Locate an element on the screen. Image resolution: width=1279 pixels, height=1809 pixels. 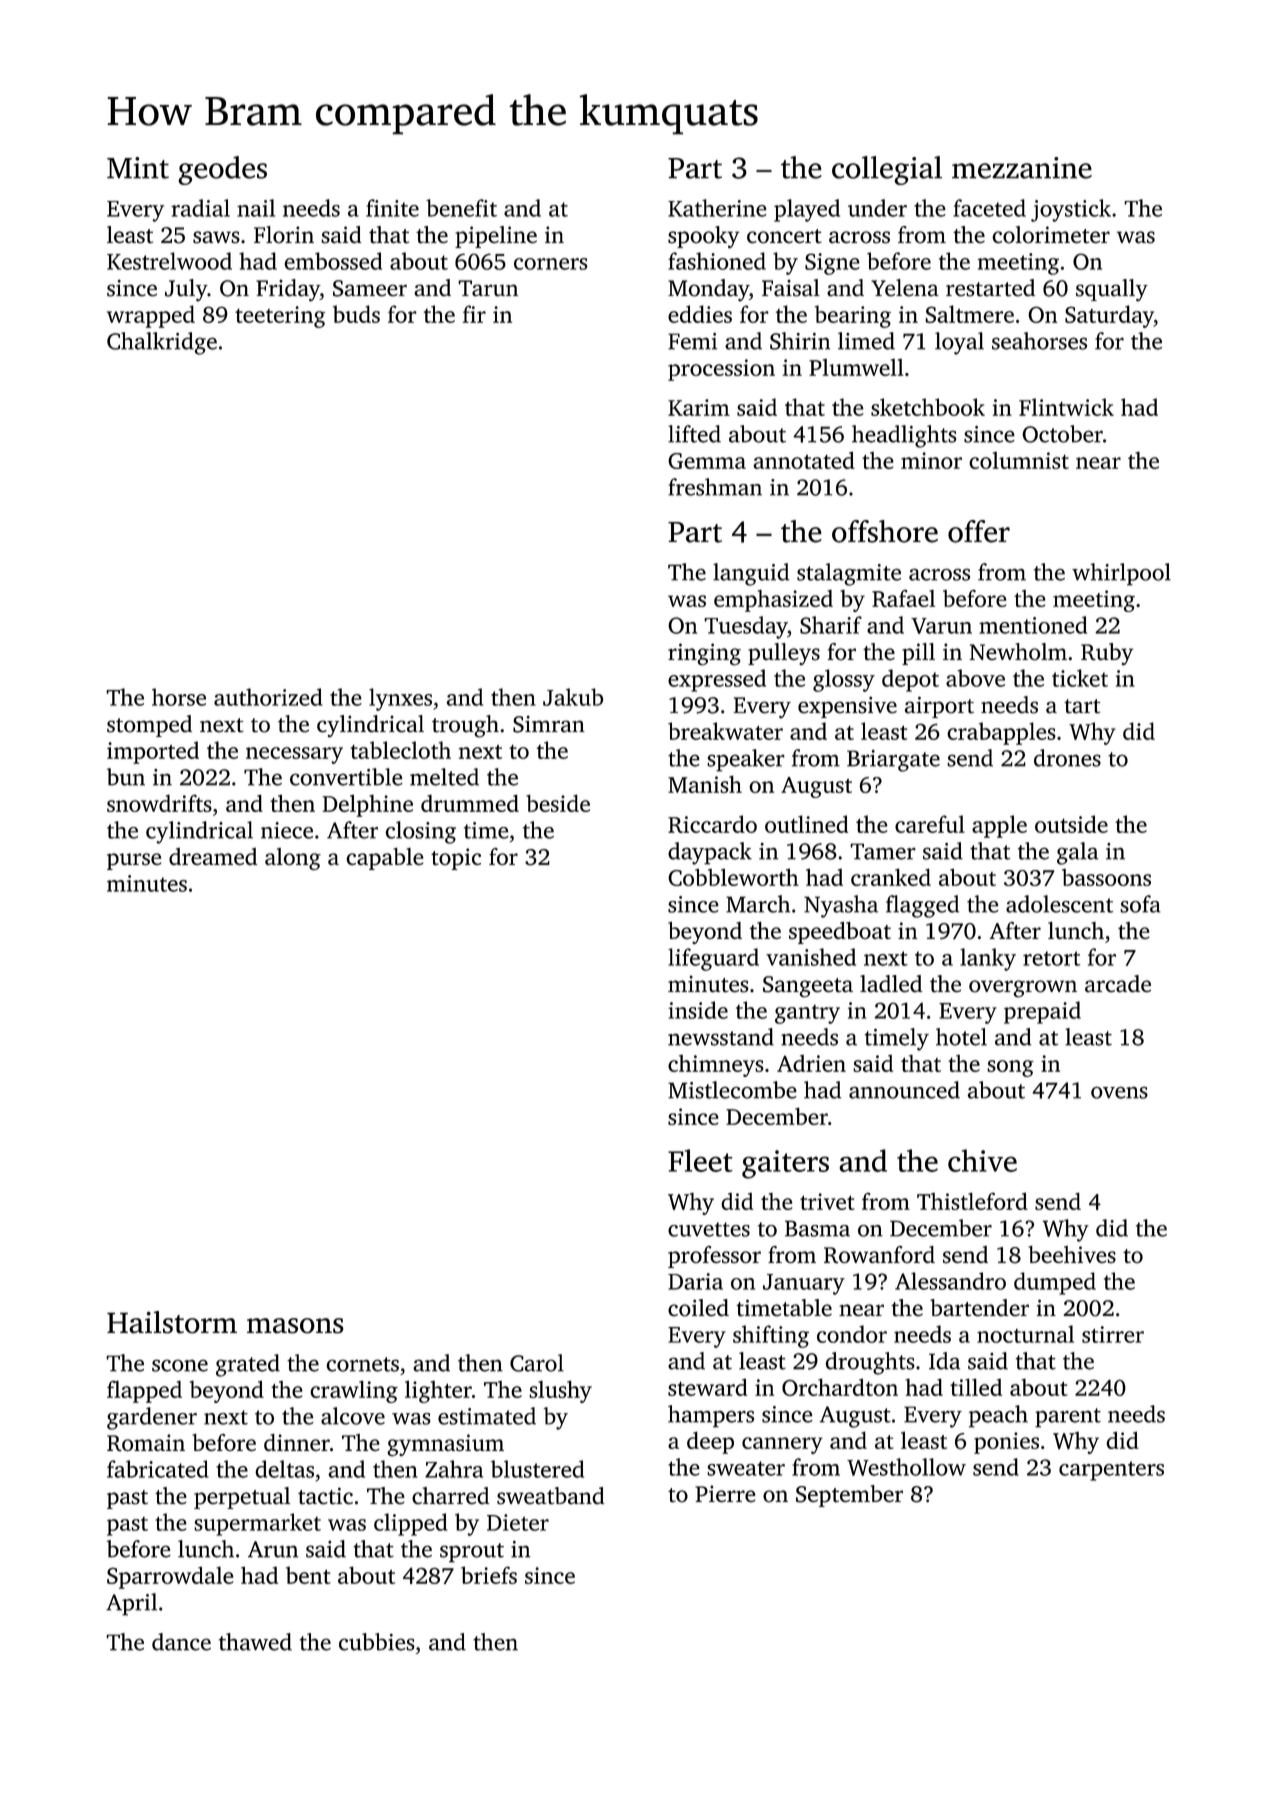
corners is located at coordinates (551, 264).
